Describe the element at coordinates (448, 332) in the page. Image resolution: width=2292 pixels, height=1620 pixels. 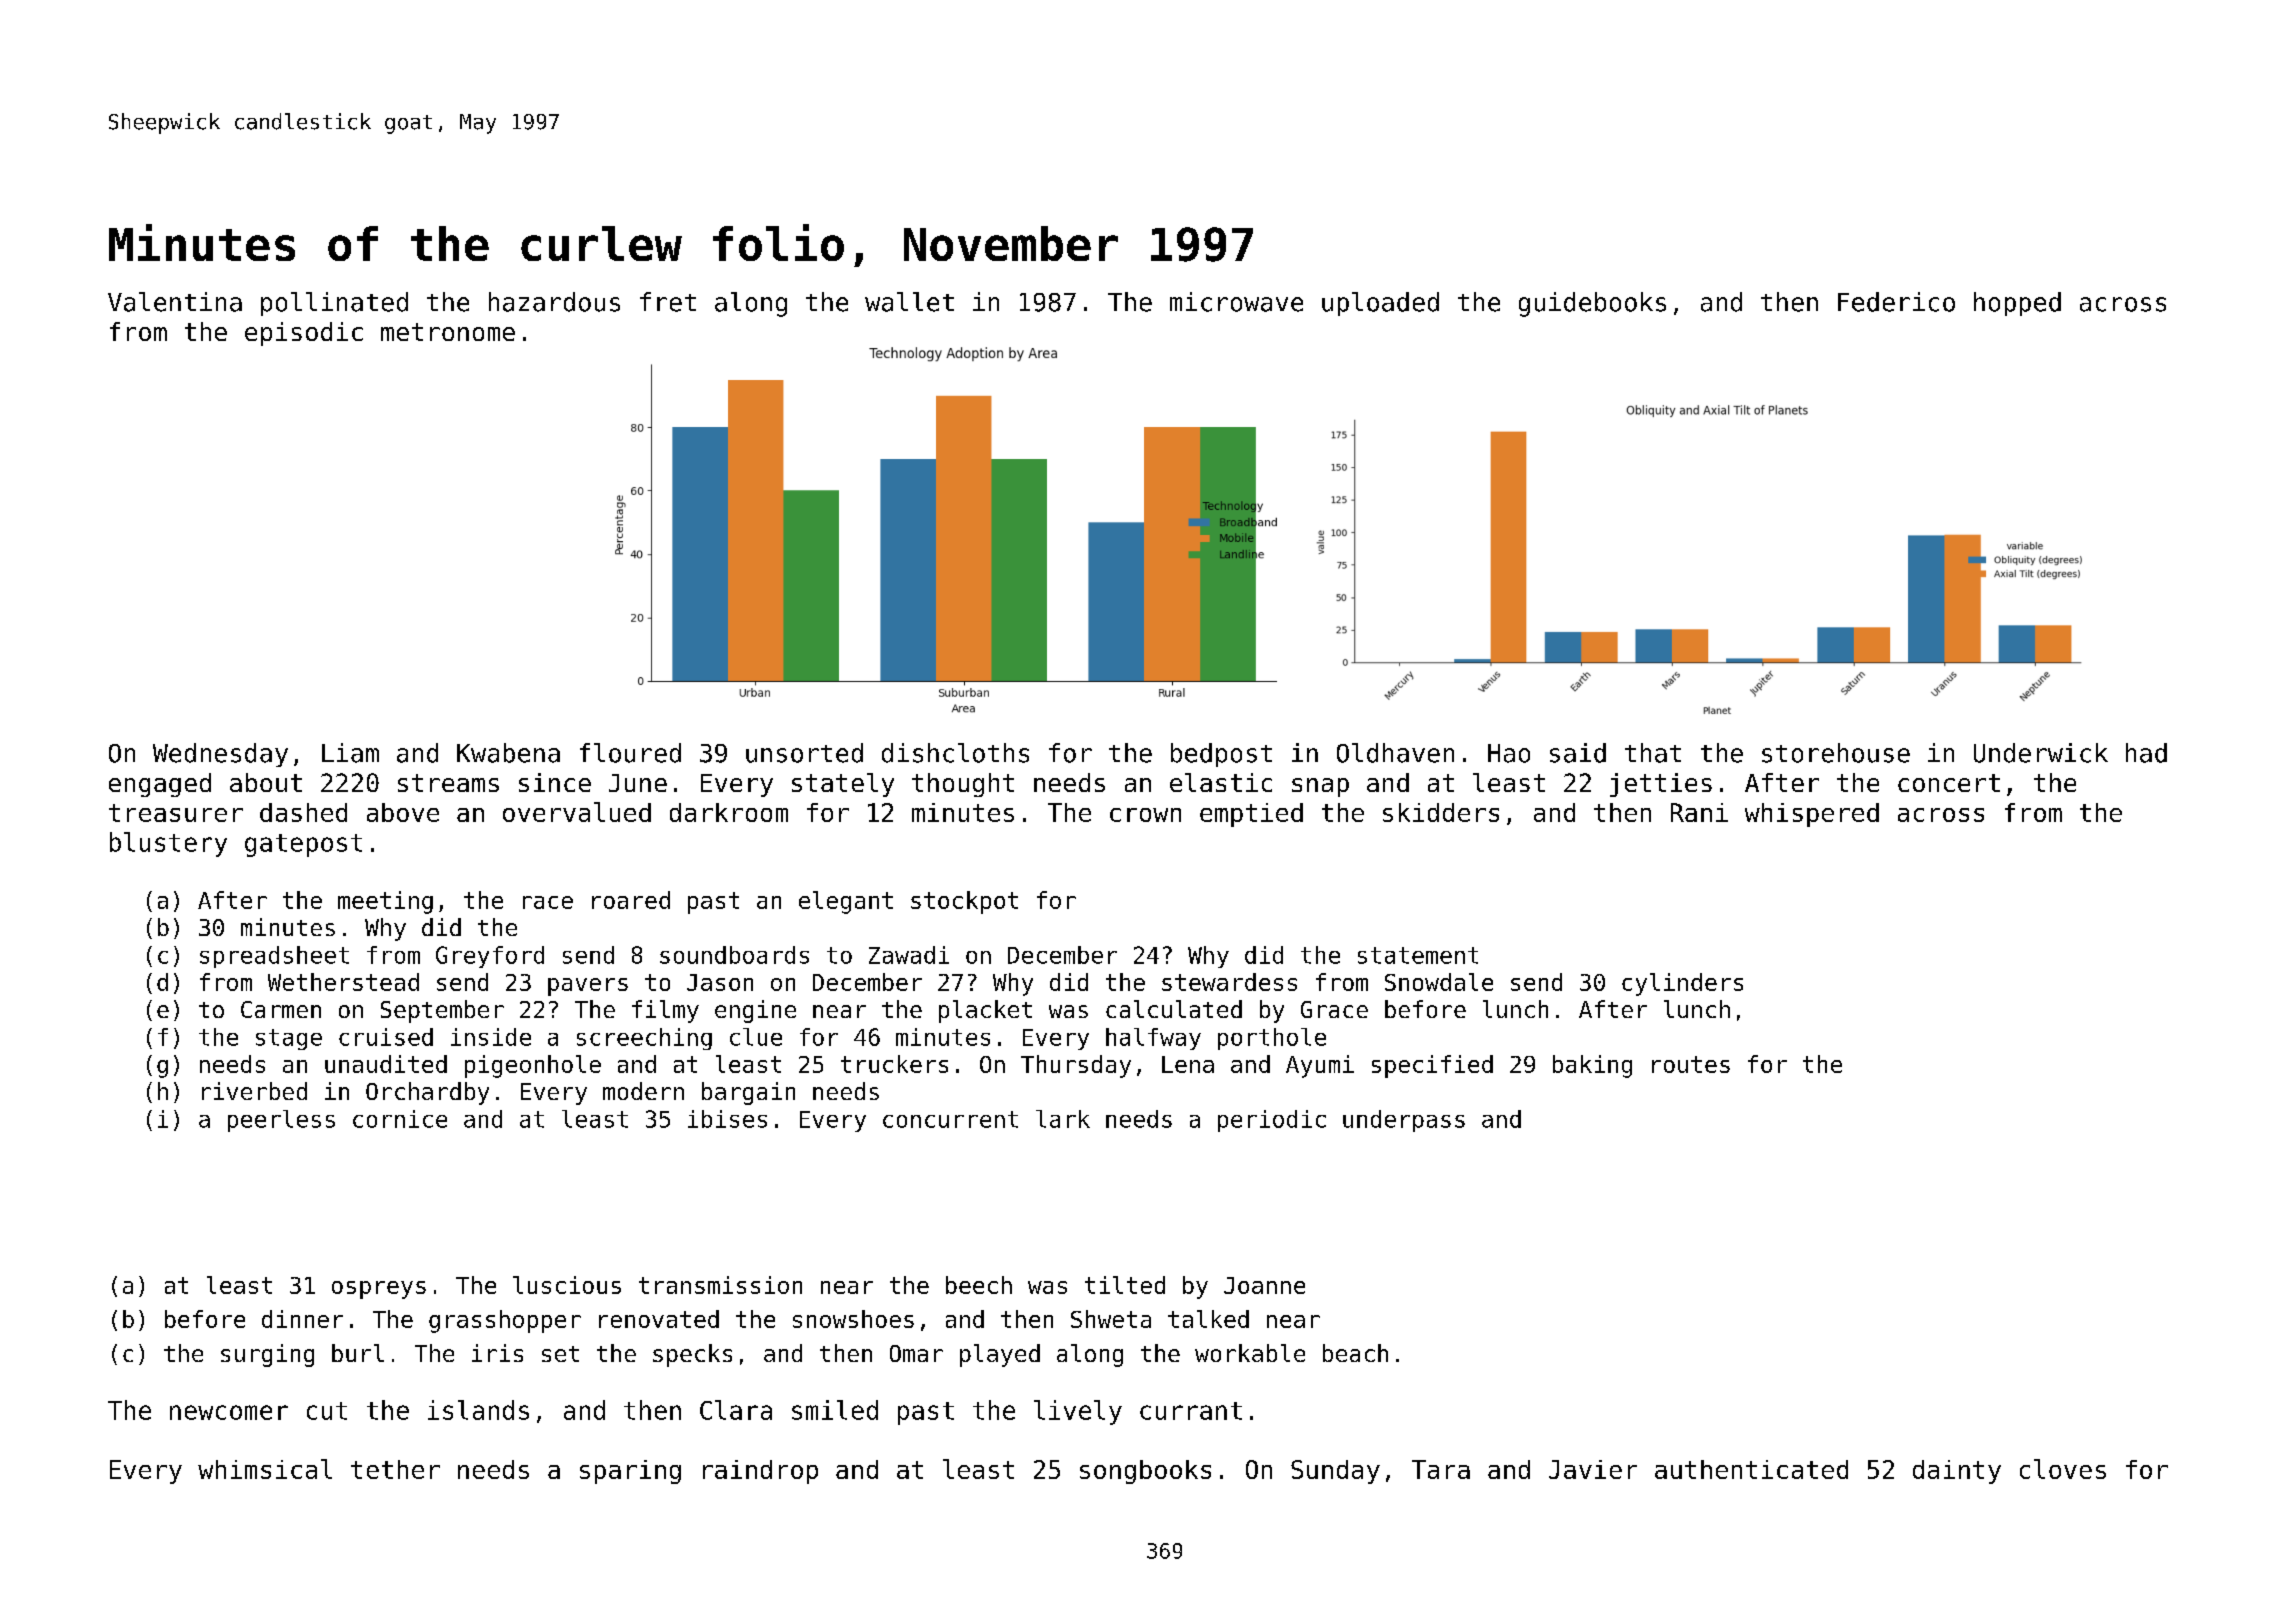
I see `metronome` at that location.
